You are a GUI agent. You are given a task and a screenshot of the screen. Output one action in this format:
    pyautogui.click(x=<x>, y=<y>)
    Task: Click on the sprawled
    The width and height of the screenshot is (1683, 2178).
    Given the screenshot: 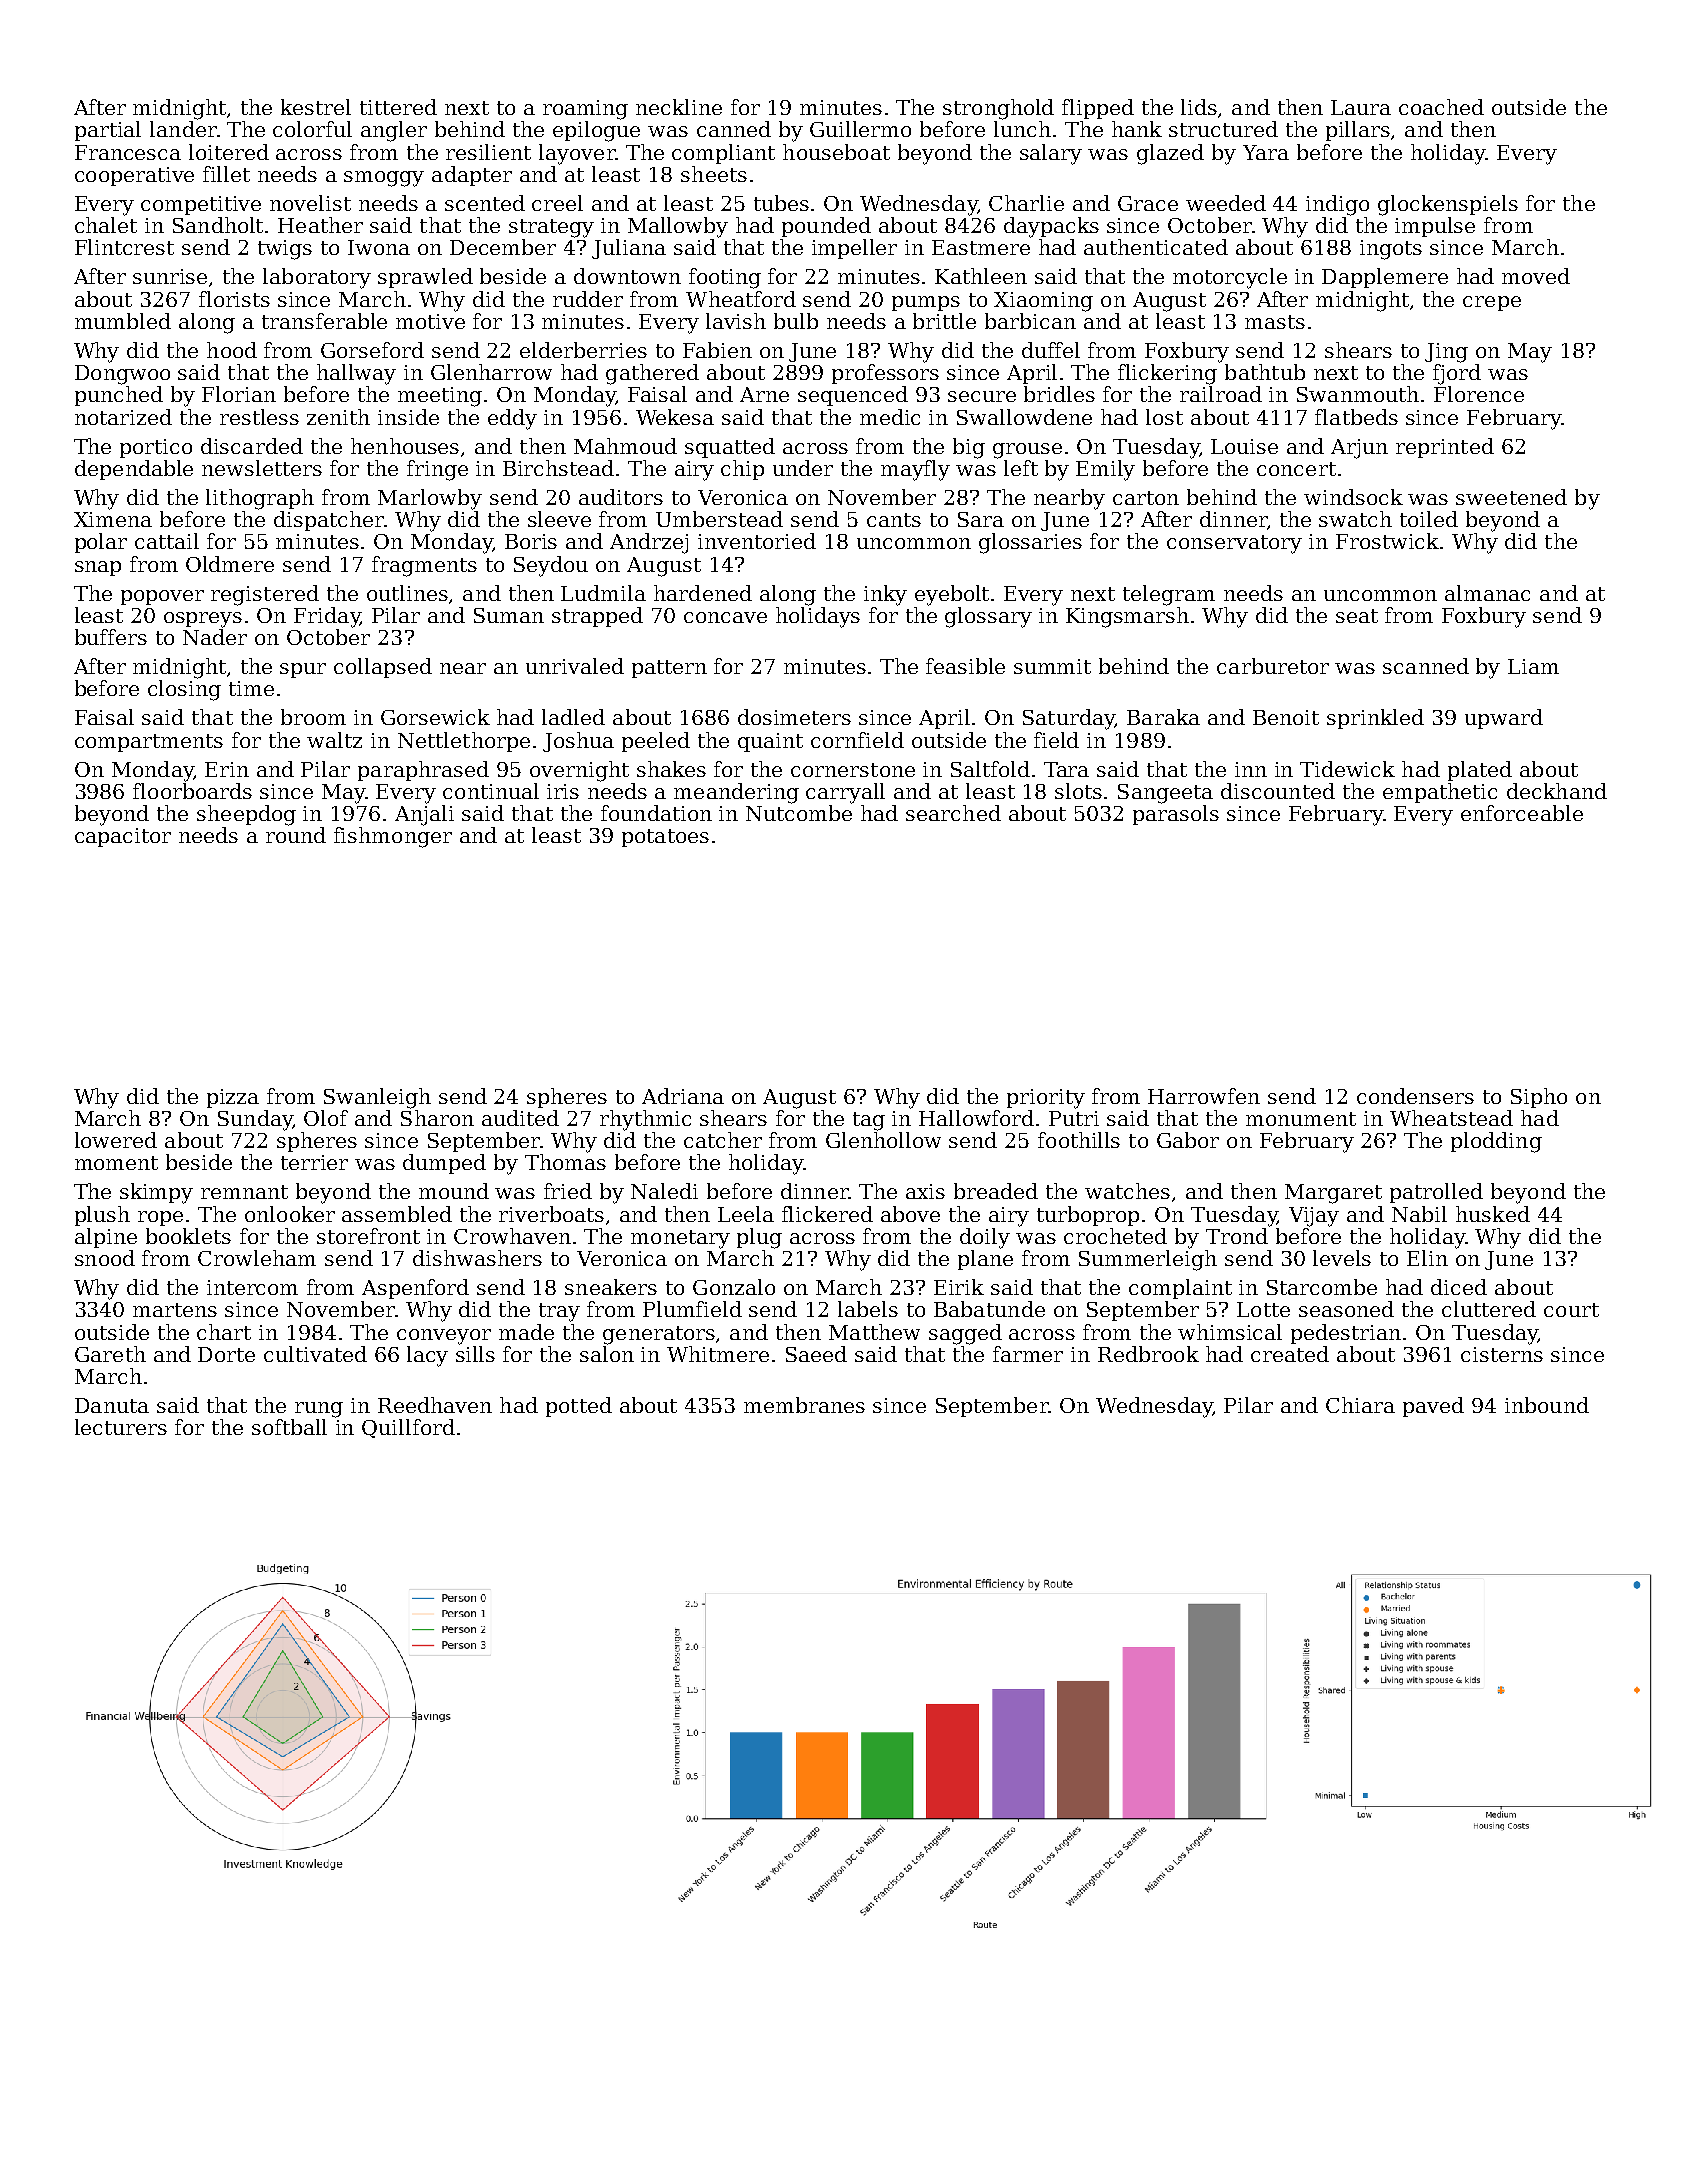 What is the action you would take?
    pyautogui.click(x=425, y=278)
